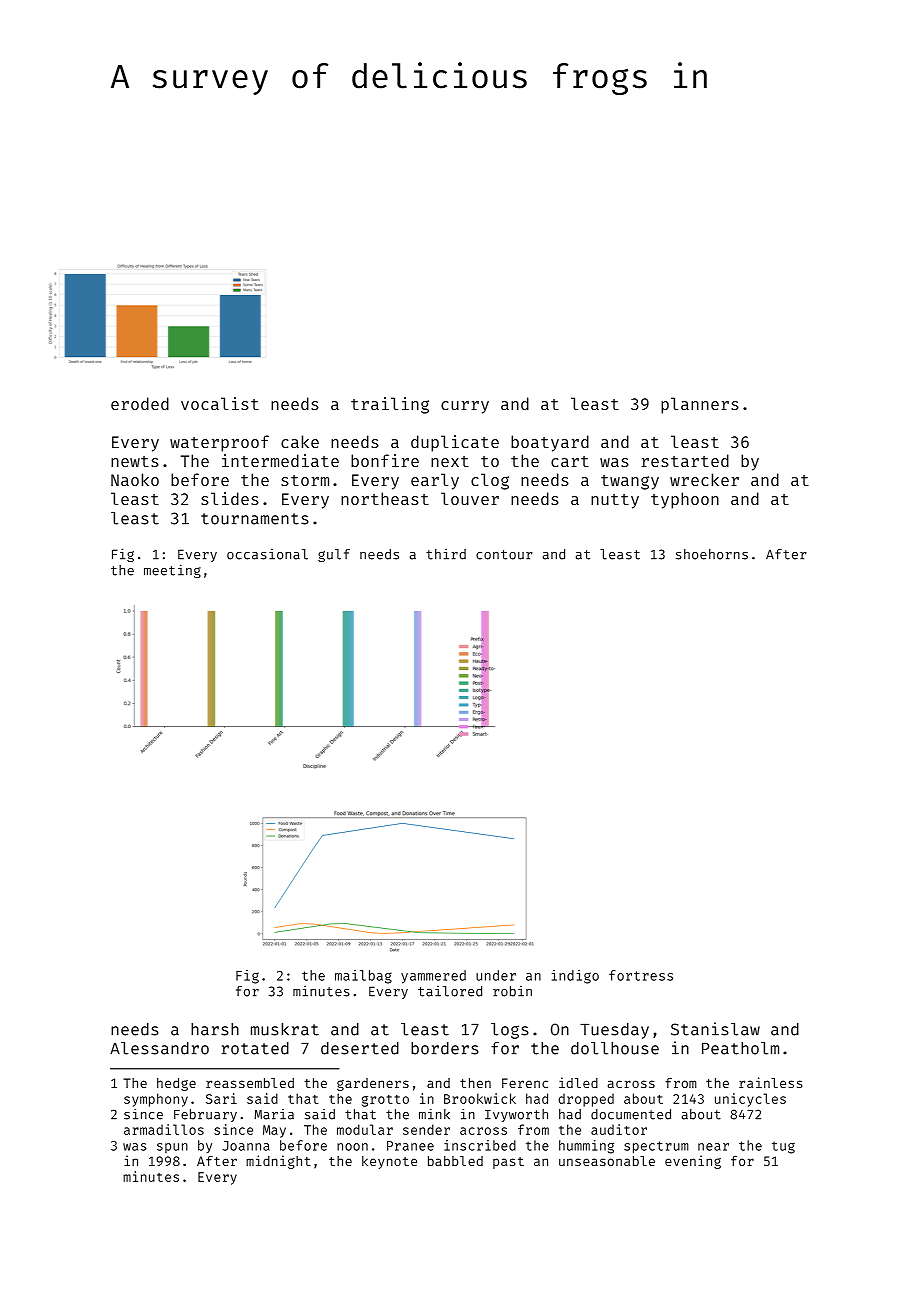  Describe the element at coordinates (135, 461) in the screenshot. I see `newts` at that location.
